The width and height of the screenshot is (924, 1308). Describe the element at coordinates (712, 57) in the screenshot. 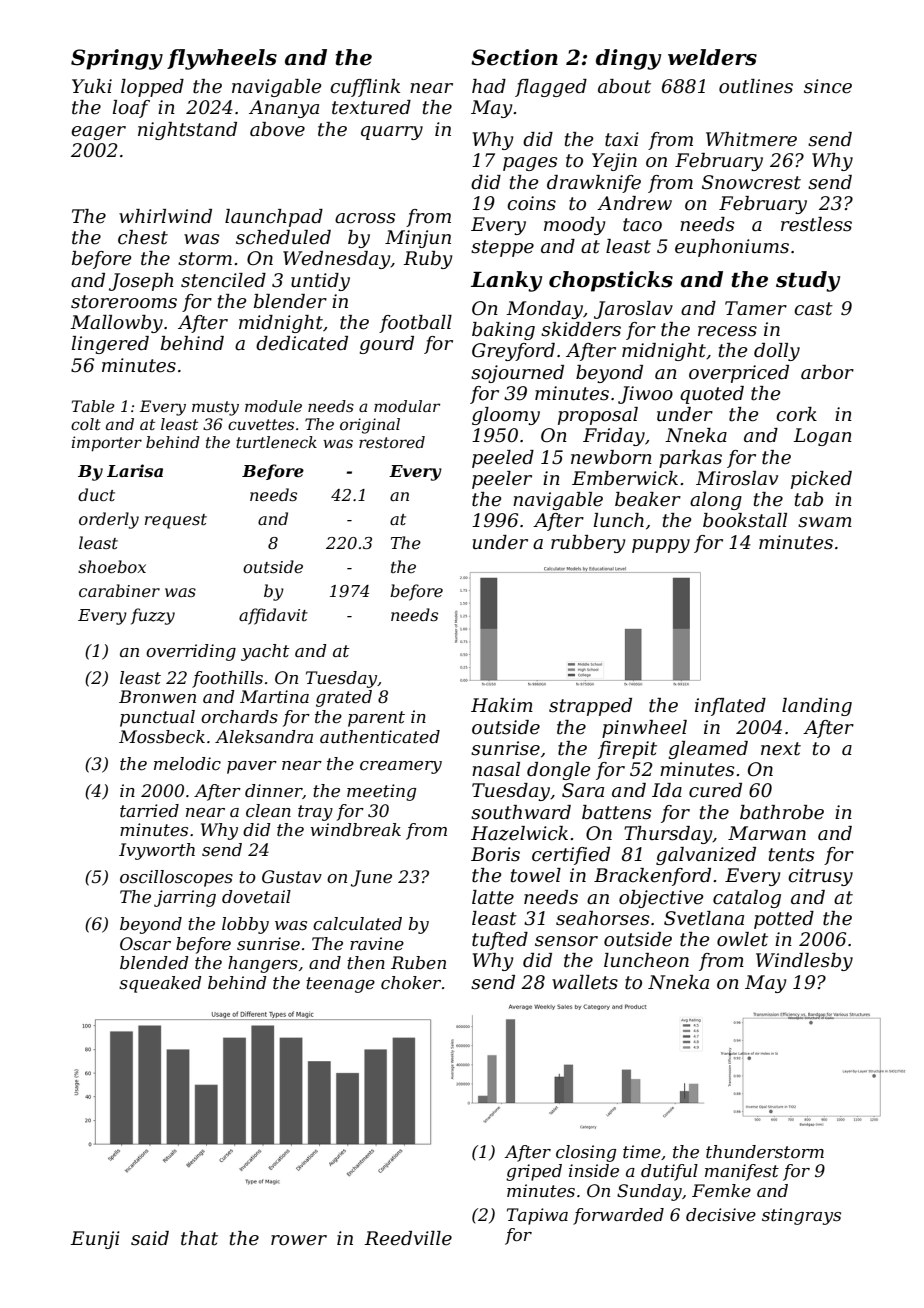

I see `welders` at that location.
